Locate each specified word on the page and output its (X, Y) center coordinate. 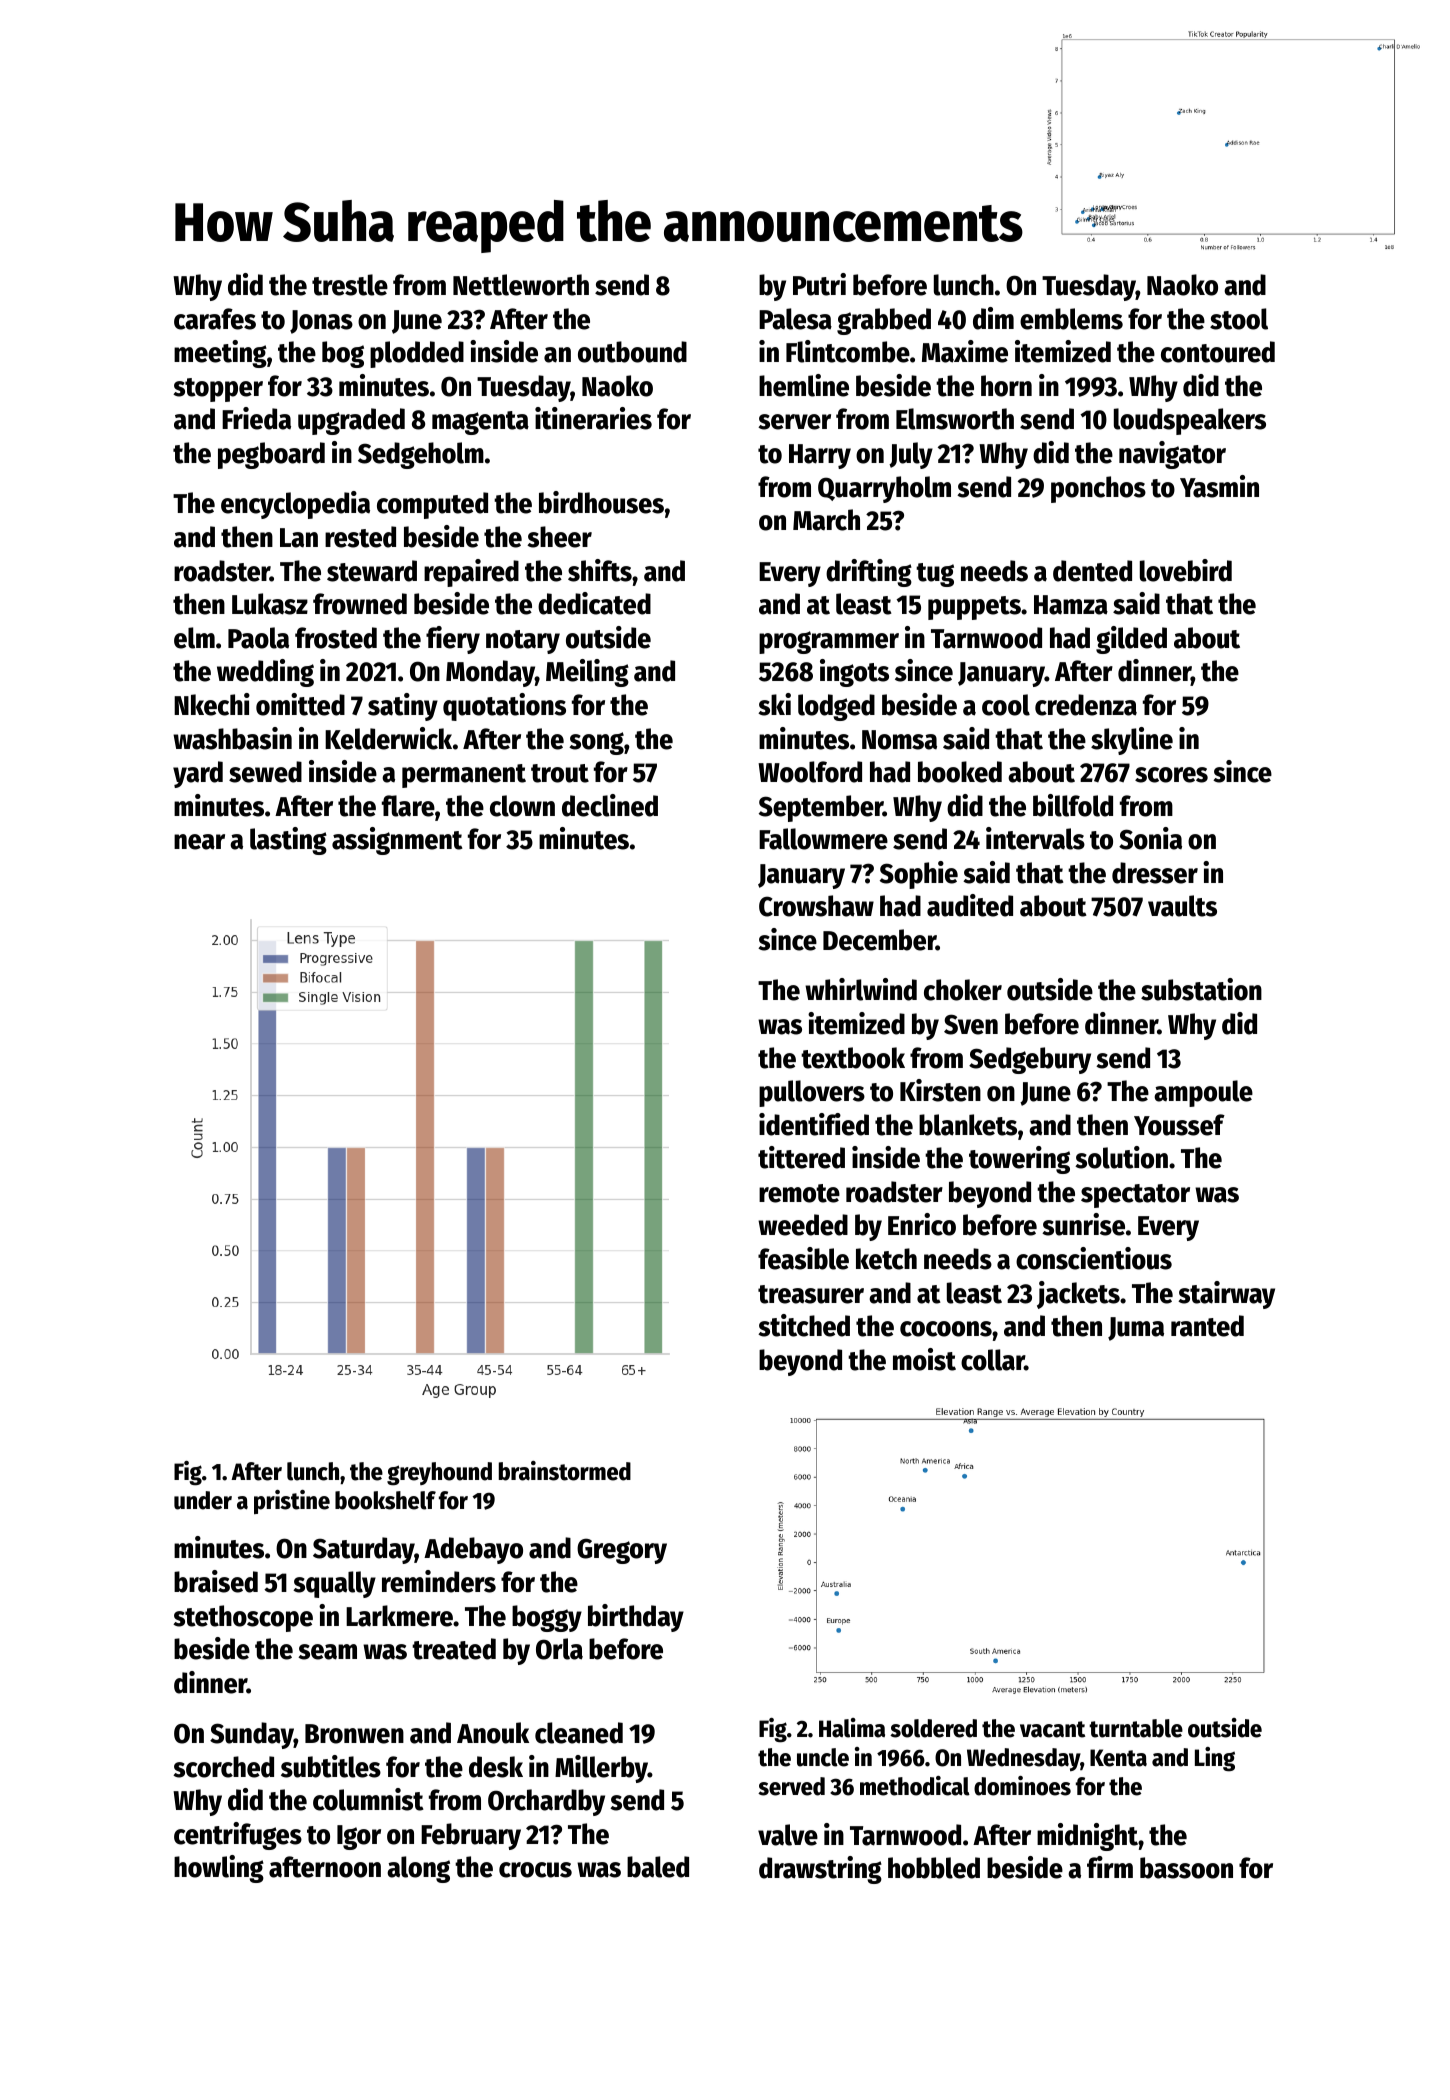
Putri (819, 284)
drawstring (820, 1870)
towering (1019, 1160)
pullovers (812, 1093)
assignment (397, 841)
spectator (1135, 1196)
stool (1239, 319)
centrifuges (238, 1836)
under (203, 1500)
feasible (803, 1258)
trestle (350, 285)
